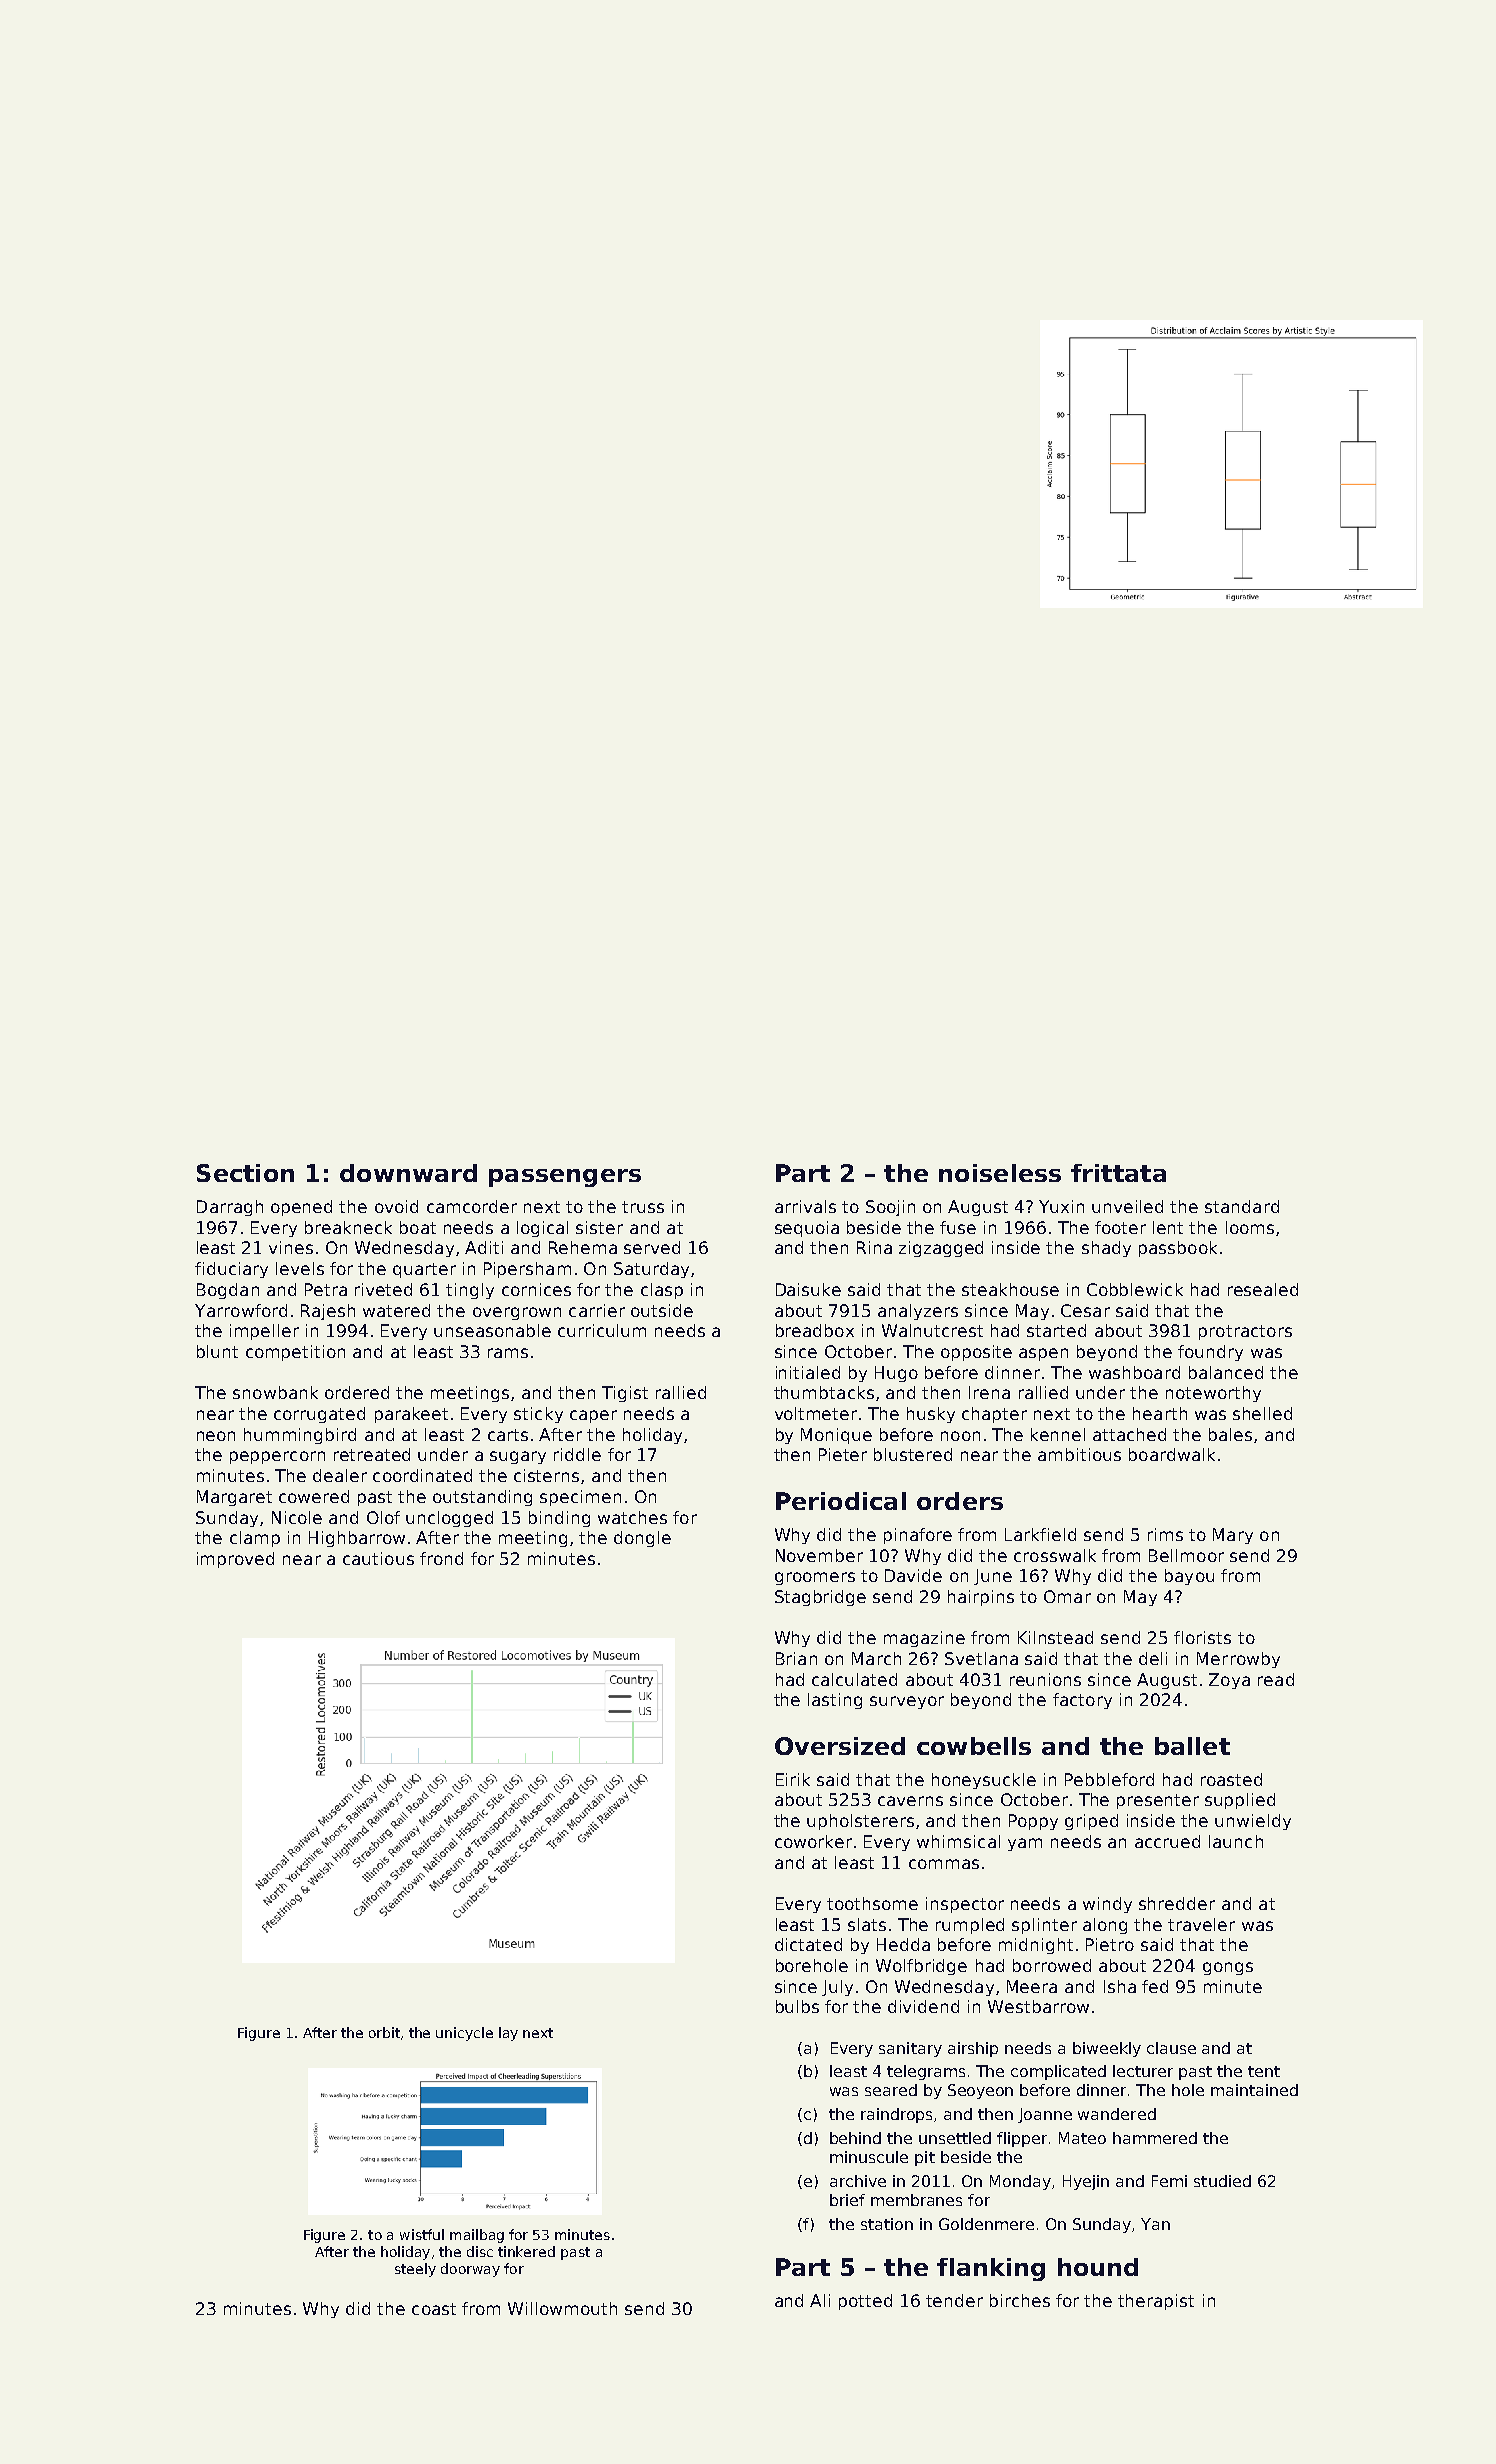 The width and height of the page is (1496, 2464). Describe the element at coordinates (1109, 1779) in the page. I see `Pebbleford` at that location.
